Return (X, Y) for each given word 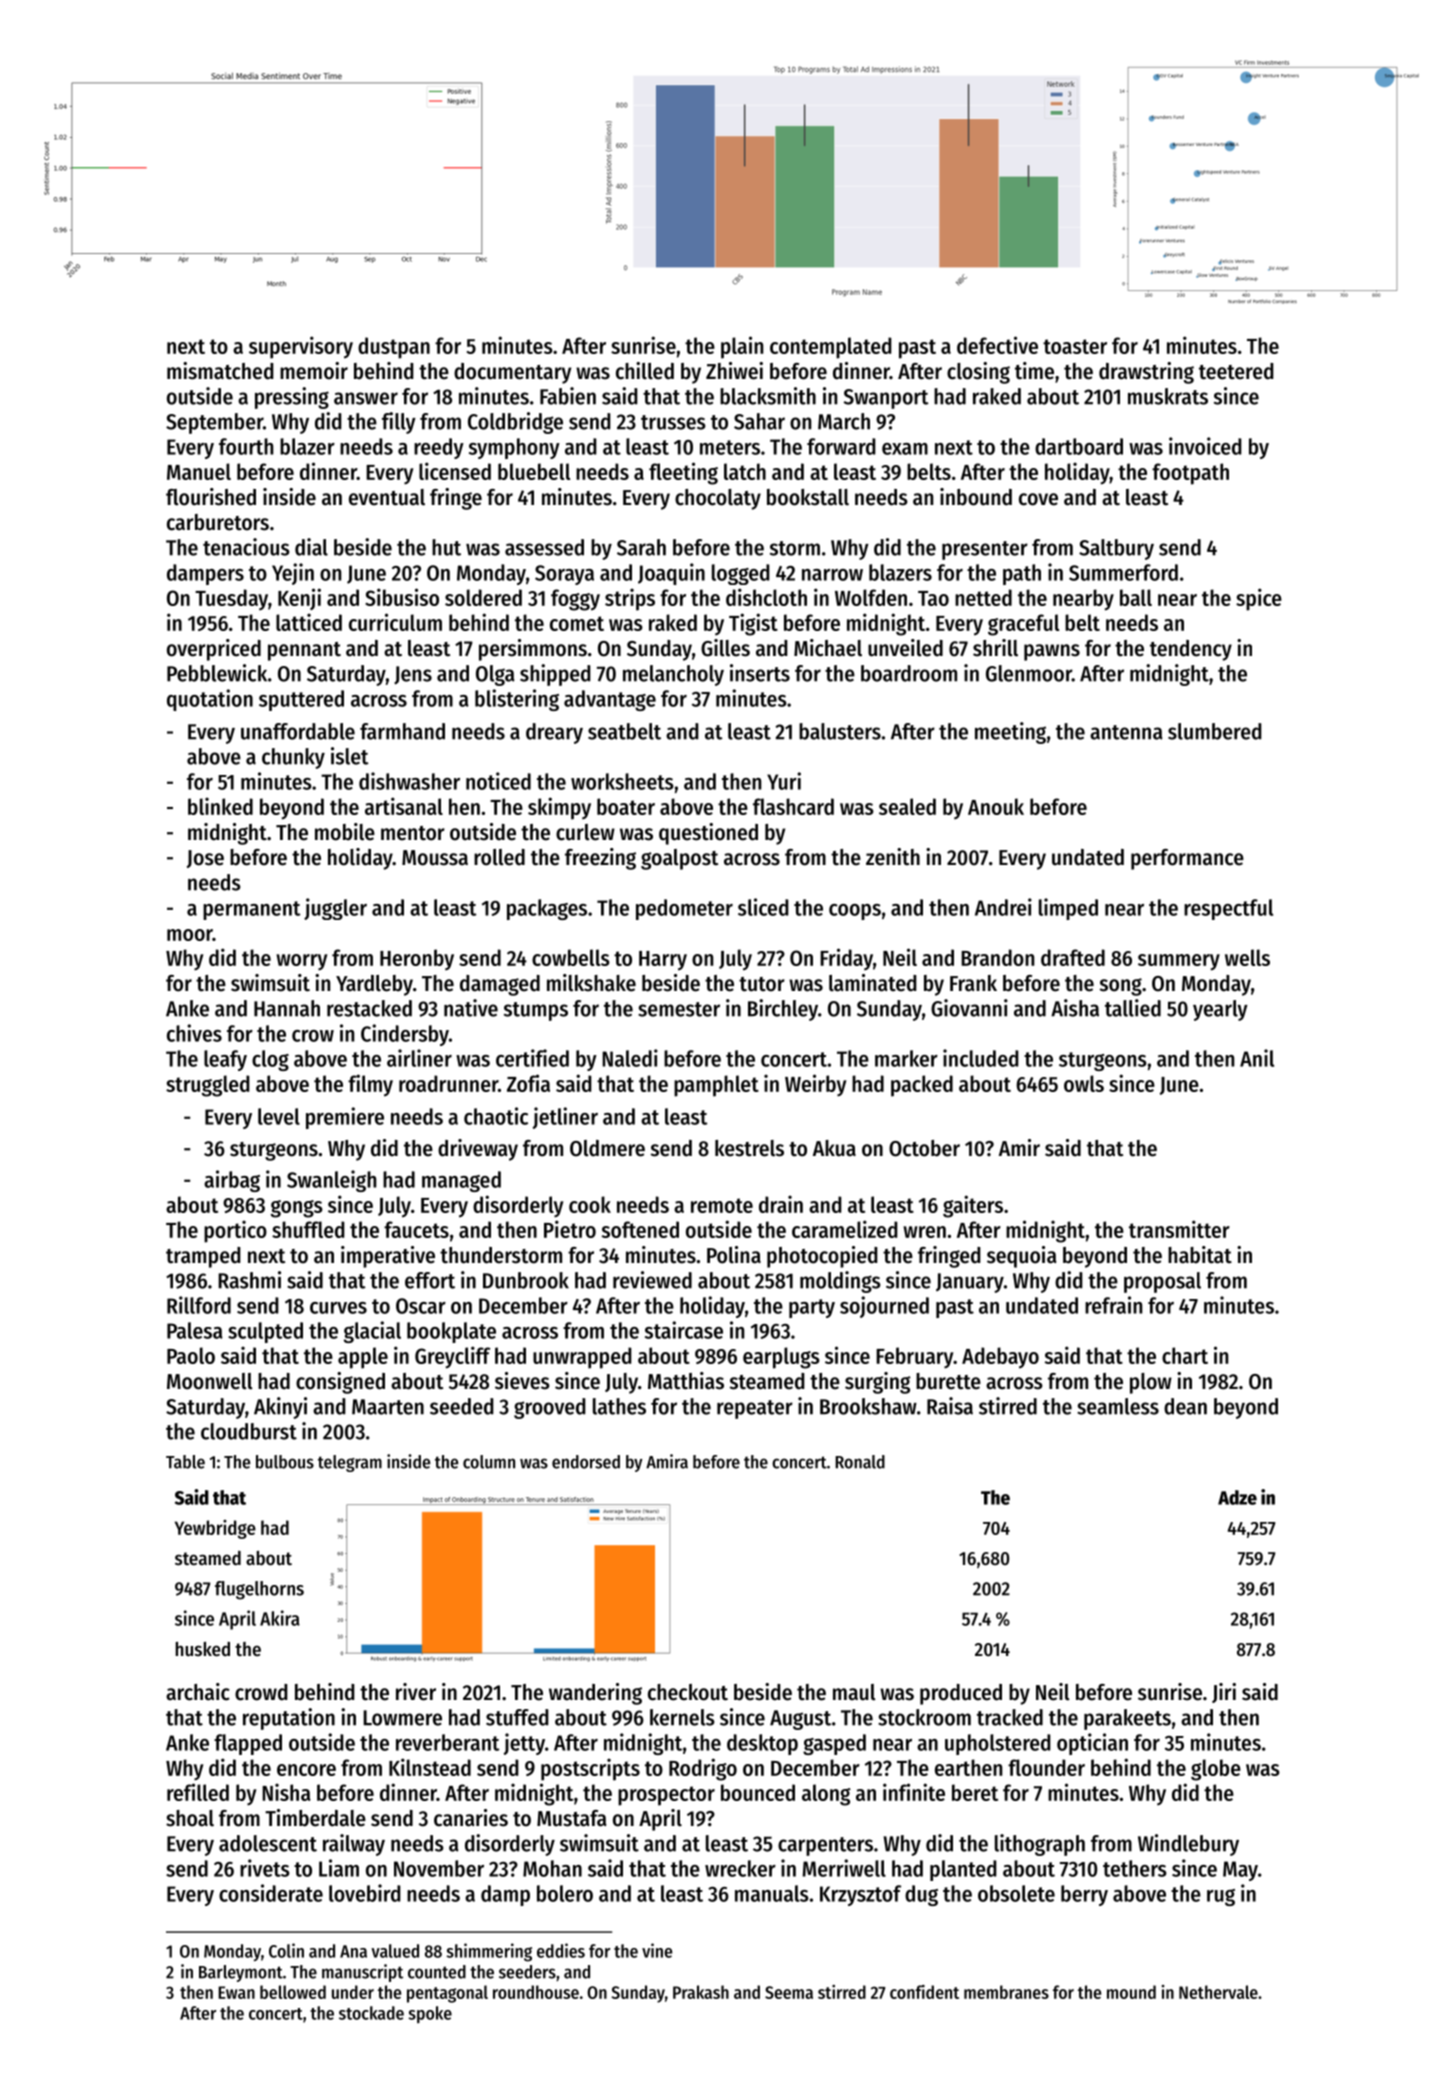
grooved (550, 1408)
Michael (828, 648)
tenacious (246, 547)
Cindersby (405, 1035)
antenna (1126, 732)
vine (657, 1950)
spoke (430, 2014)
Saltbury (1116, 549)
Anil (1257, 1058)
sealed (907, 806)
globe (1216, 1770)
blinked (220, 806)
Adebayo (1000, 1358)
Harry (663, 961)
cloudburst (249, 1431)
